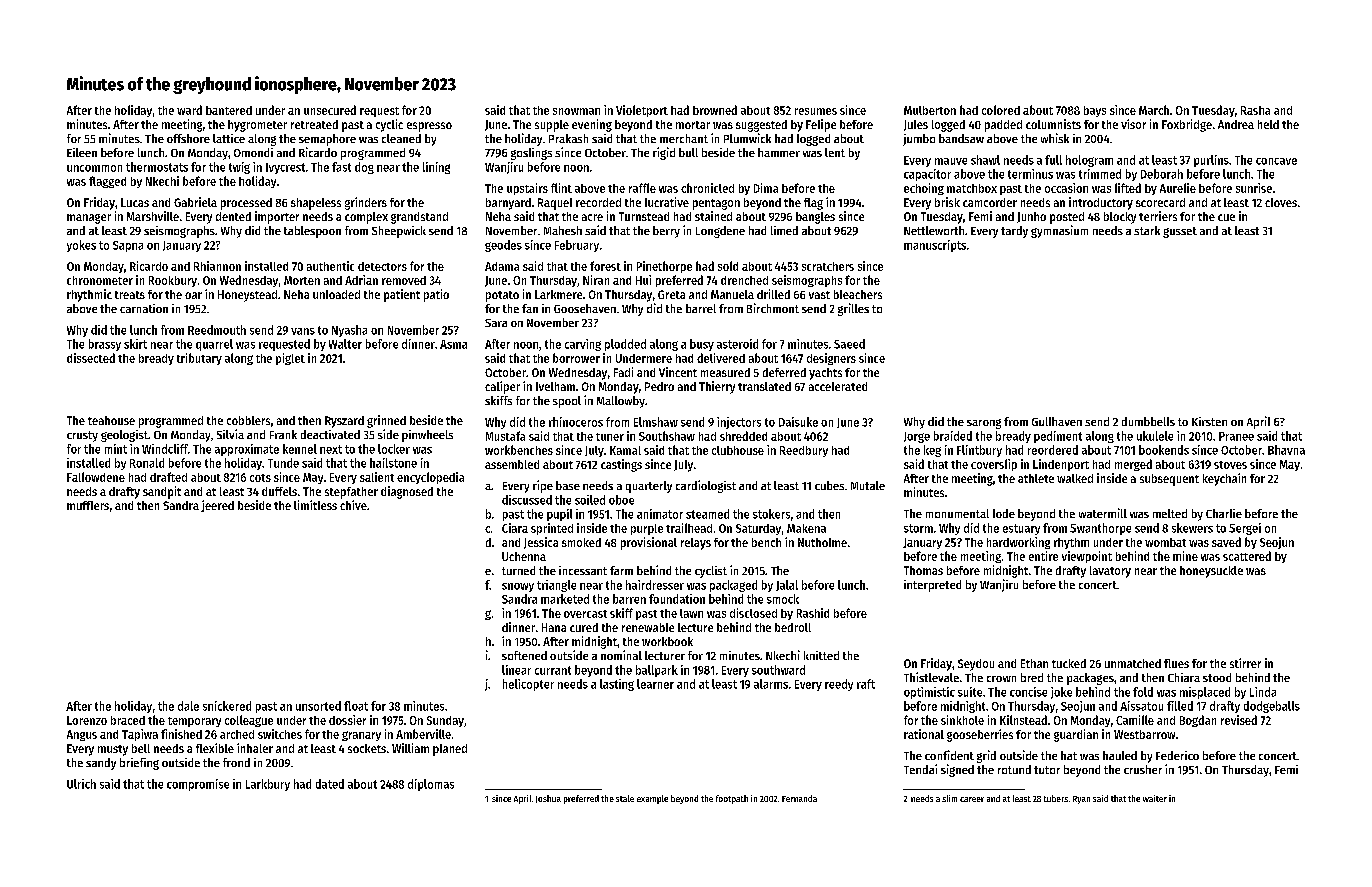 The width and height of the image is (1372, 887). I want to click on Nettleworth, so click(934, 230).
